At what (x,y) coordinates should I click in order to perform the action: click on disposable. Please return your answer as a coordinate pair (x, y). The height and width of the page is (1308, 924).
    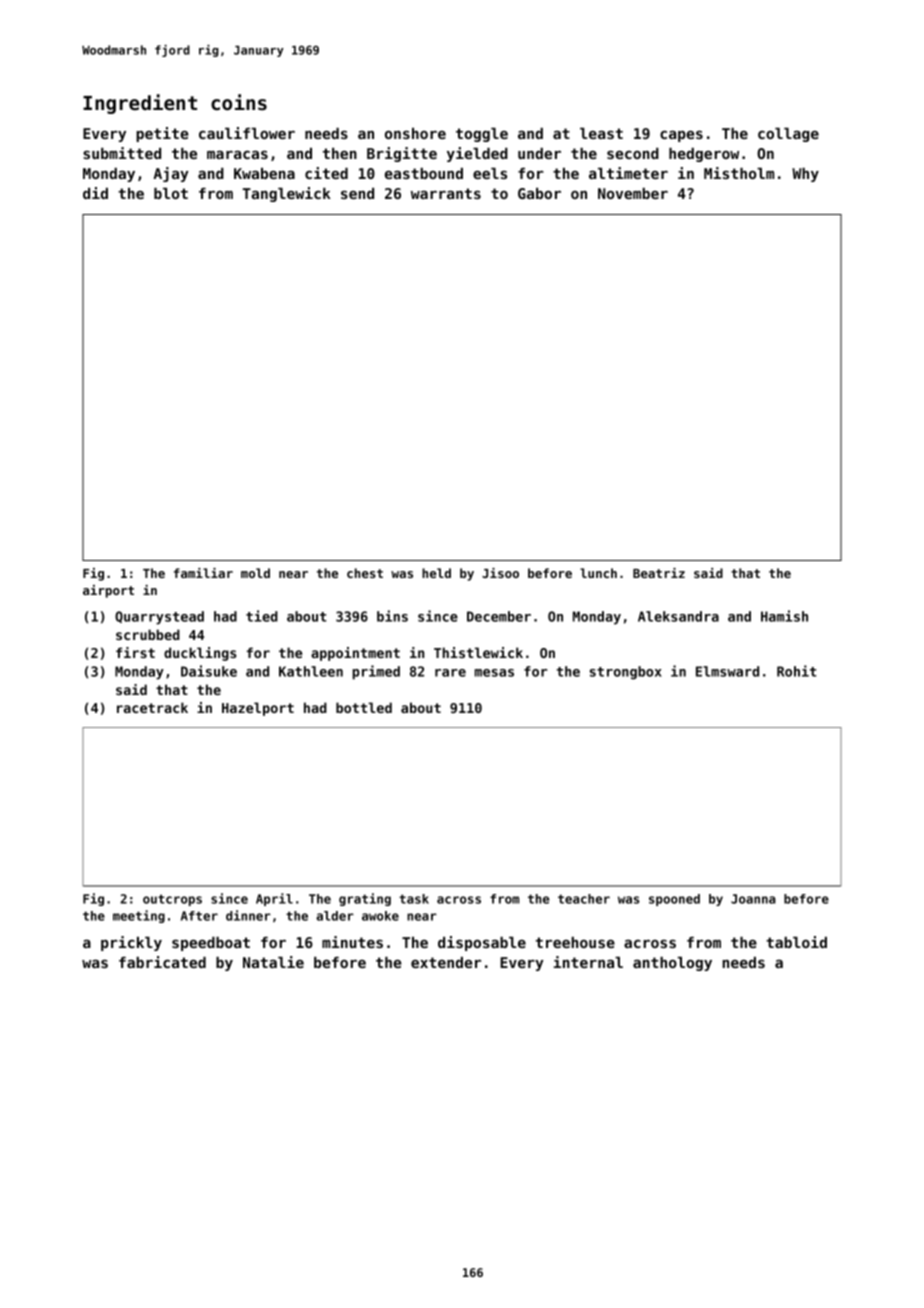
    Looking at the image, I should click on (482, 943).
